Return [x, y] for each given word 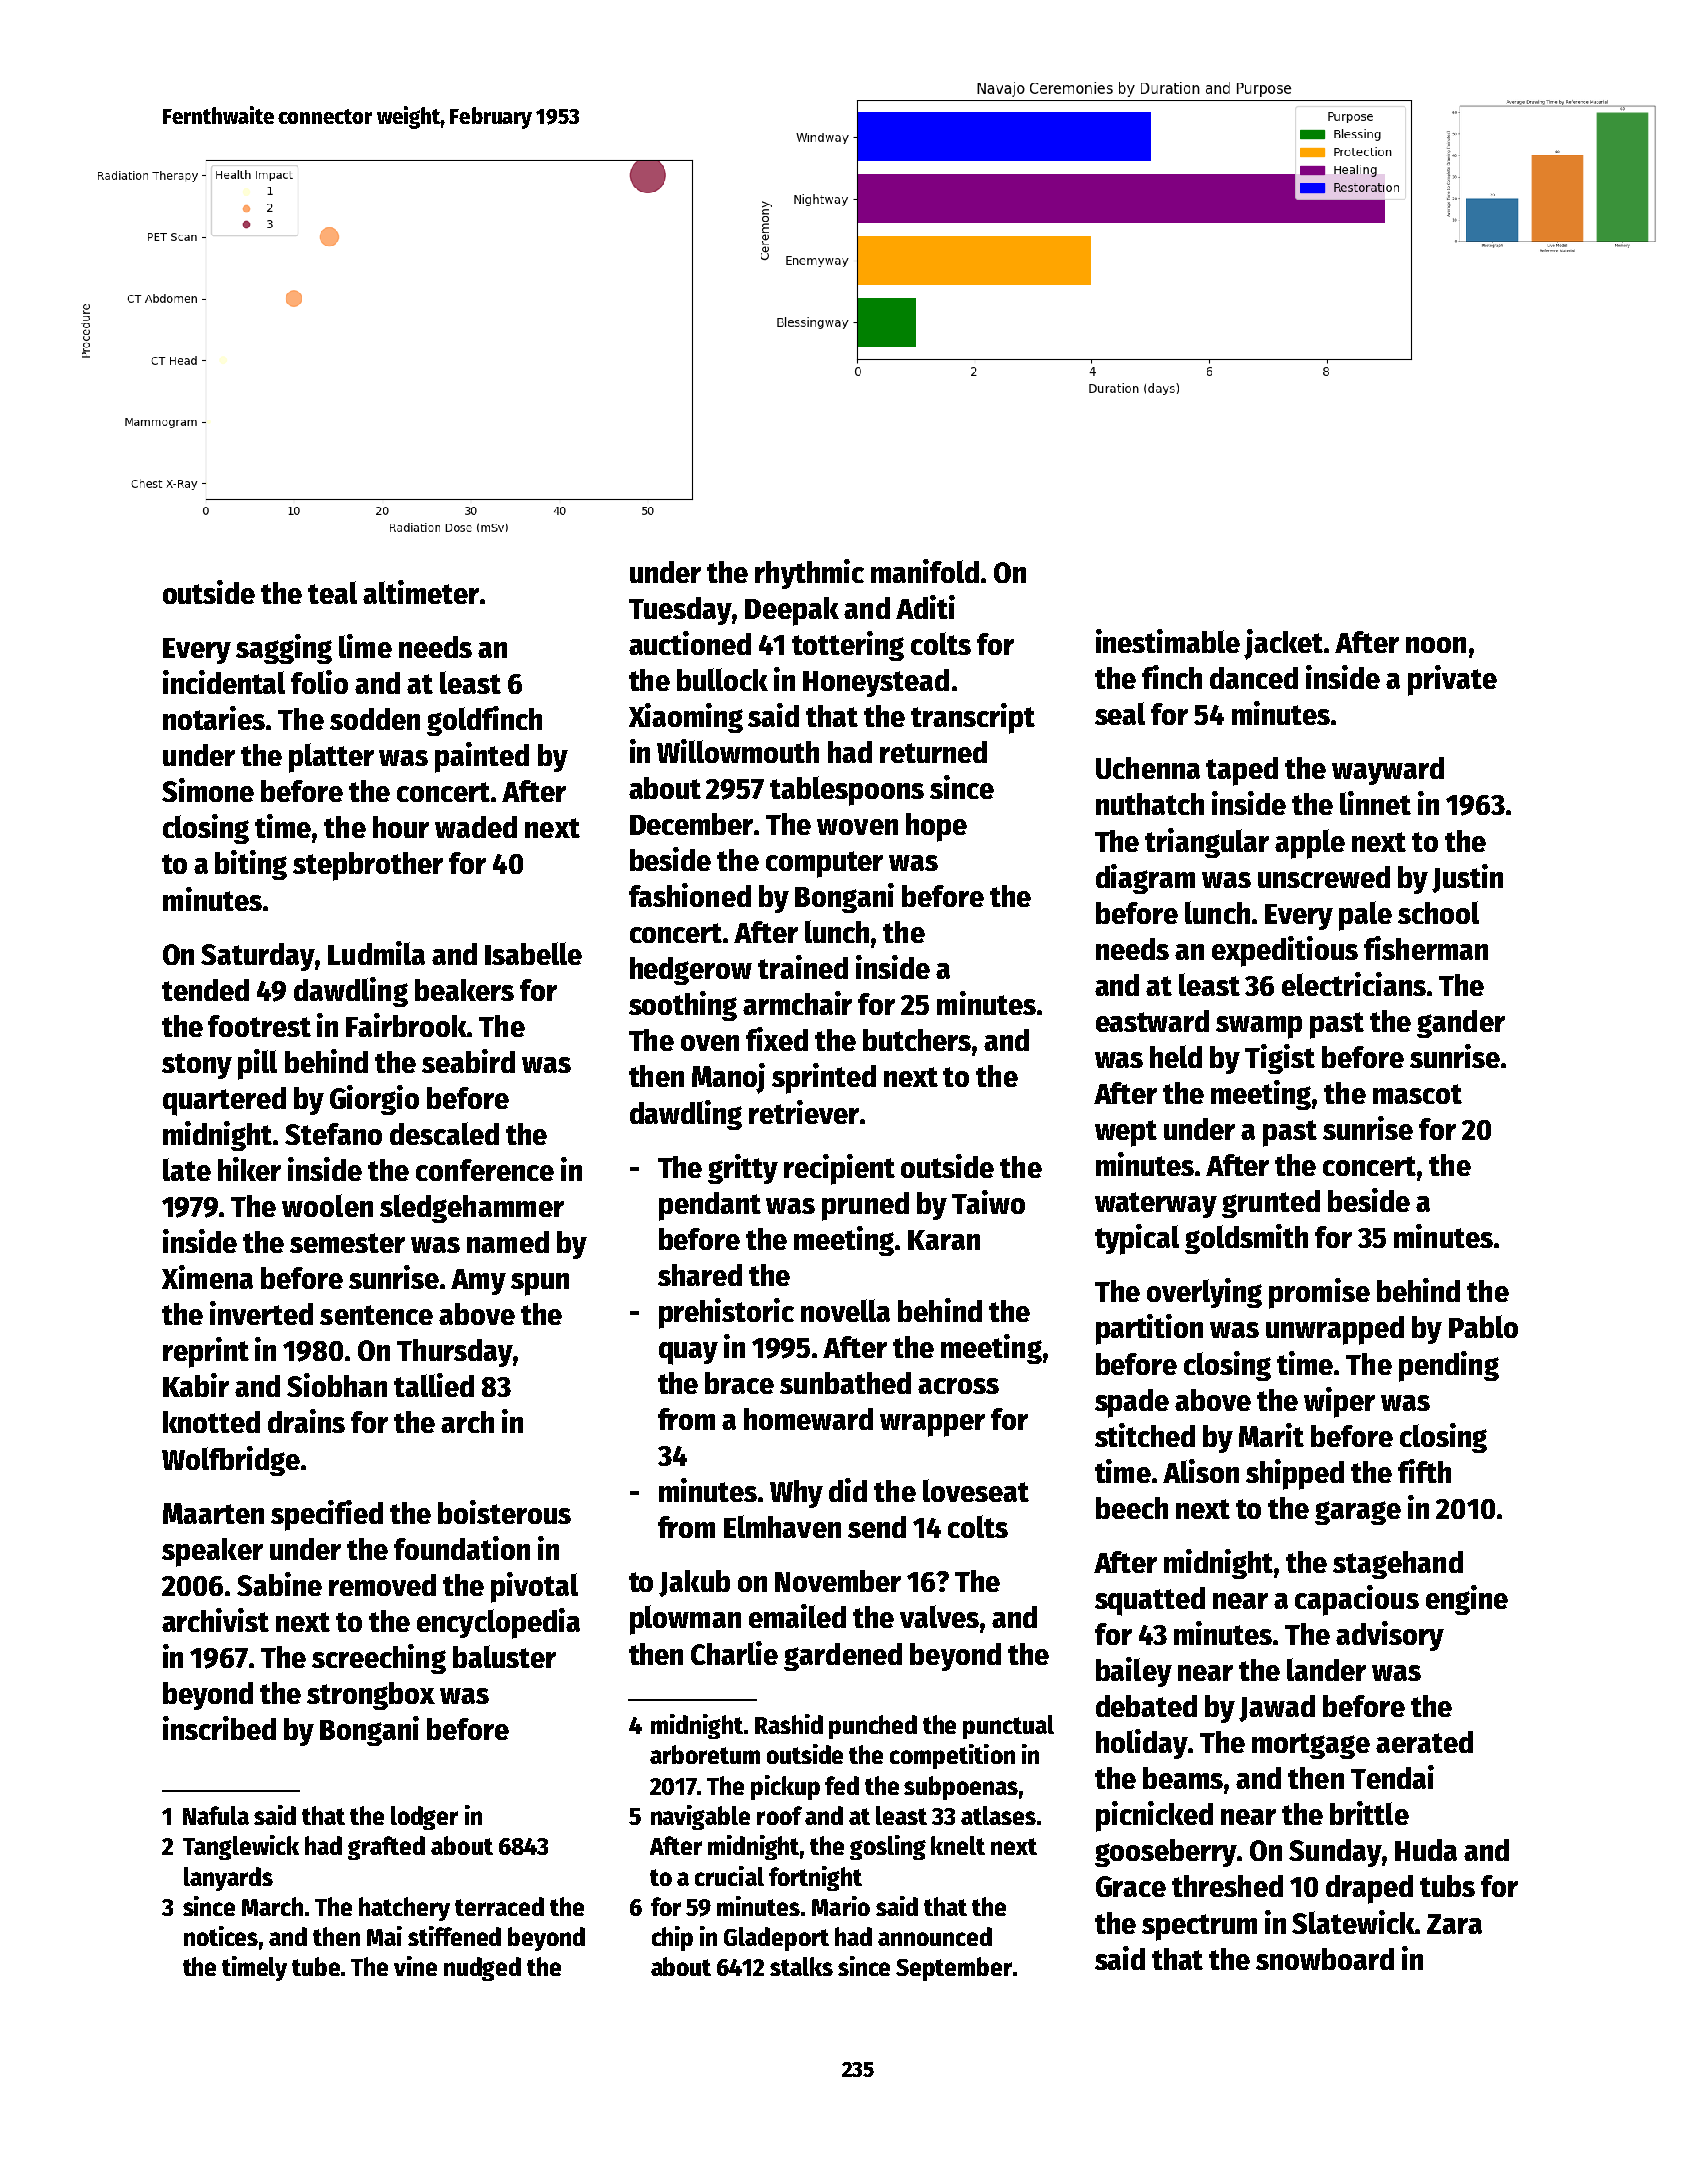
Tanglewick [241, 1847]
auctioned [690, 643]
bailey [1134, 1672]
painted [482, 757]
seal [1120, 713]
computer [824, 864]
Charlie [734, 1653]
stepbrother [368, 866]
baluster [504, 1656]
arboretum [705, 1754]
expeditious [1285, 951]
